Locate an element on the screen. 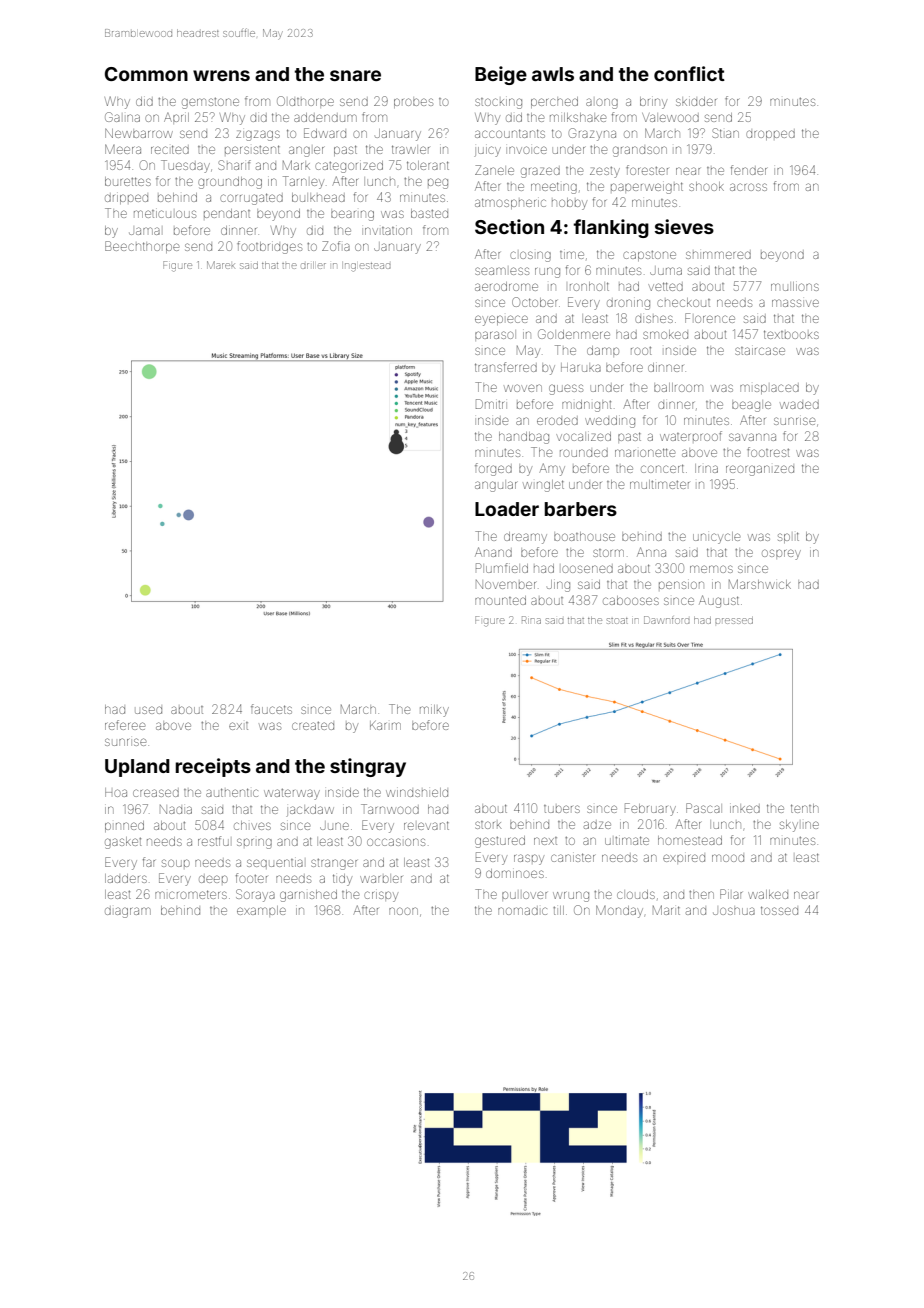 The width and height of the screenshot is (924, 1308). ballroom is located at coordinates (678, 387).
